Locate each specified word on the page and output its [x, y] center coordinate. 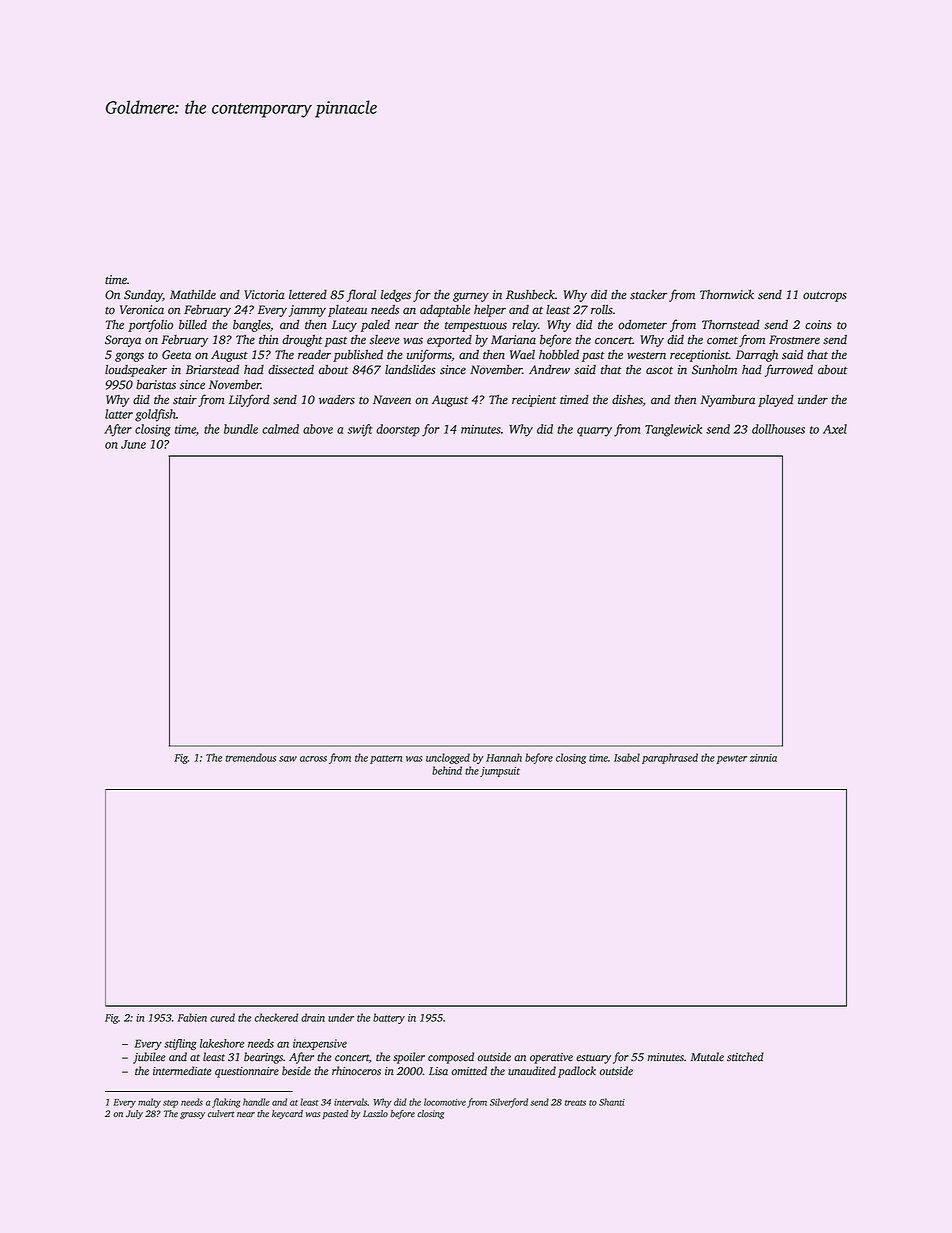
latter [119, 414]
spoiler [409, 1058]
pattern [386, 759]
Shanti [612, 1102]
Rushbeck [530, 295]
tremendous [250, 757]
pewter [732, 759]
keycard [287, 1114]
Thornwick [727, 295]
